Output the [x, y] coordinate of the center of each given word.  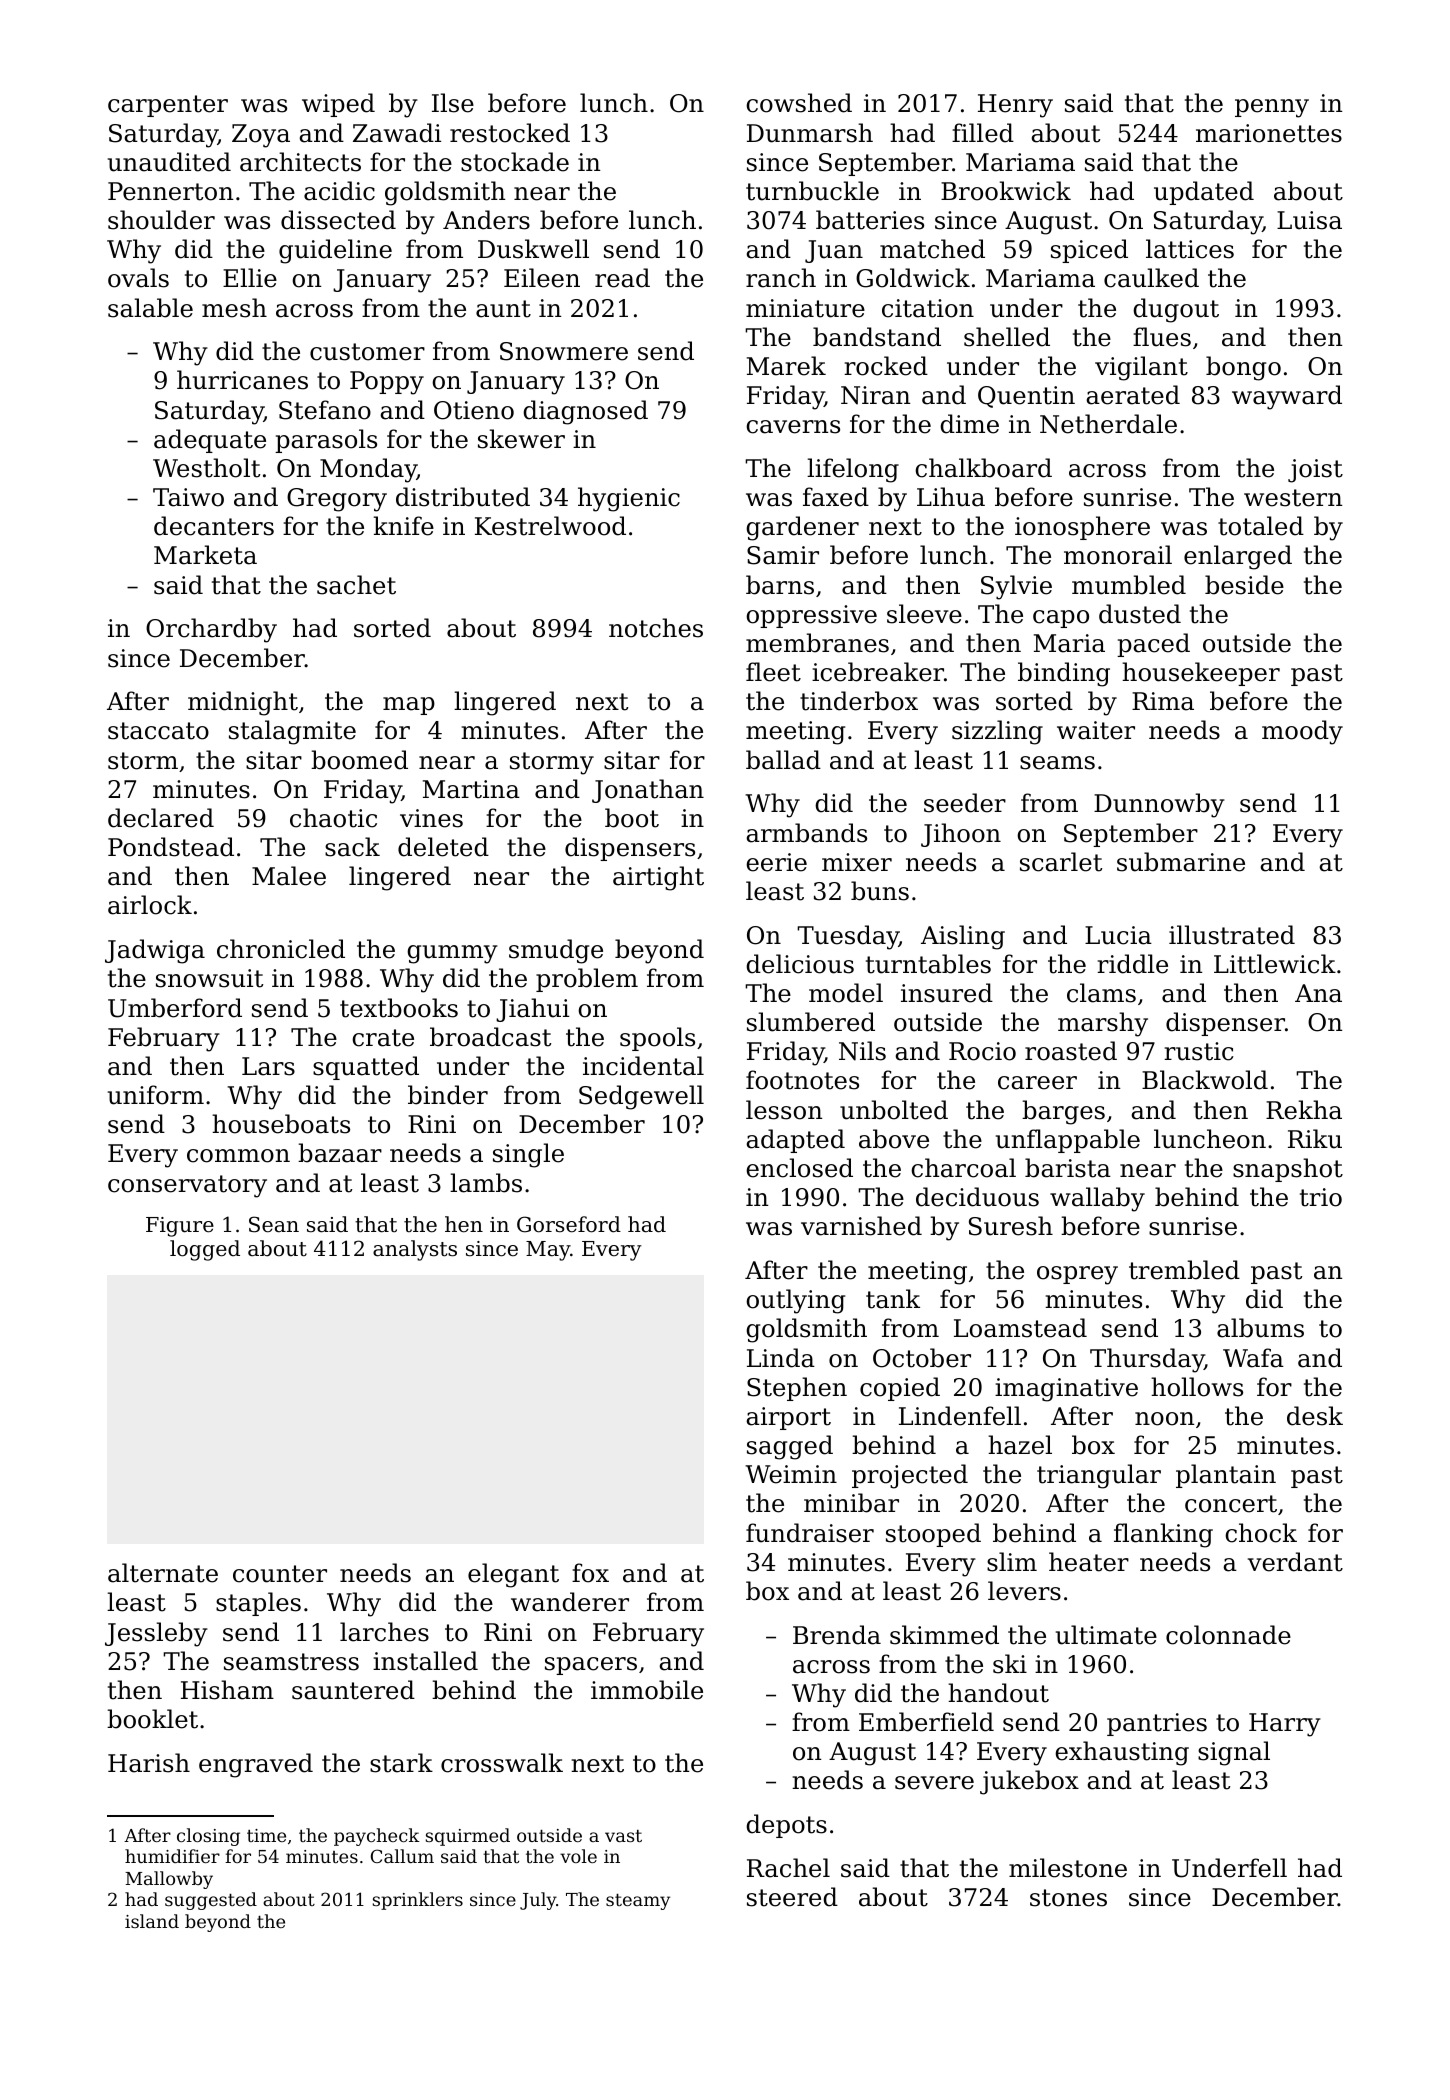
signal [1234, 1753]
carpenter [168, 106]
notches [656, 628]
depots [786, 1826]
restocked [510, 133]
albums [1260, 1328]
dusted [1140, 614]
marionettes [1269, 133]
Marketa [205, 555]
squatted [366, 1068]
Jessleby [156, 1634]
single [528, 1155]
